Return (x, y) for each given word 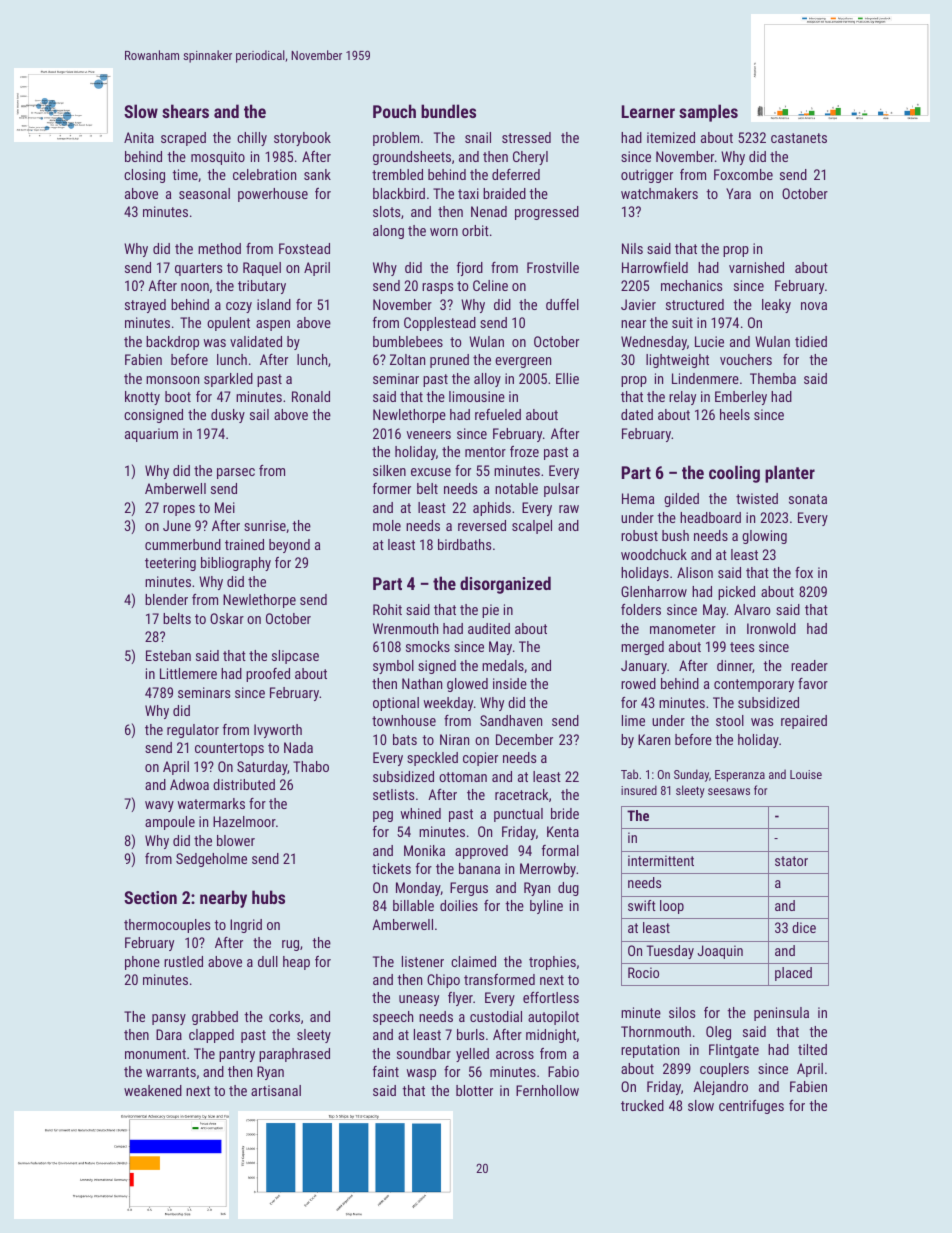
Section (150, 897)
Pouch (394, 111)
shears (185, 111)
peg (383, 816)
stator (791, 861)
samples (708, 113)
